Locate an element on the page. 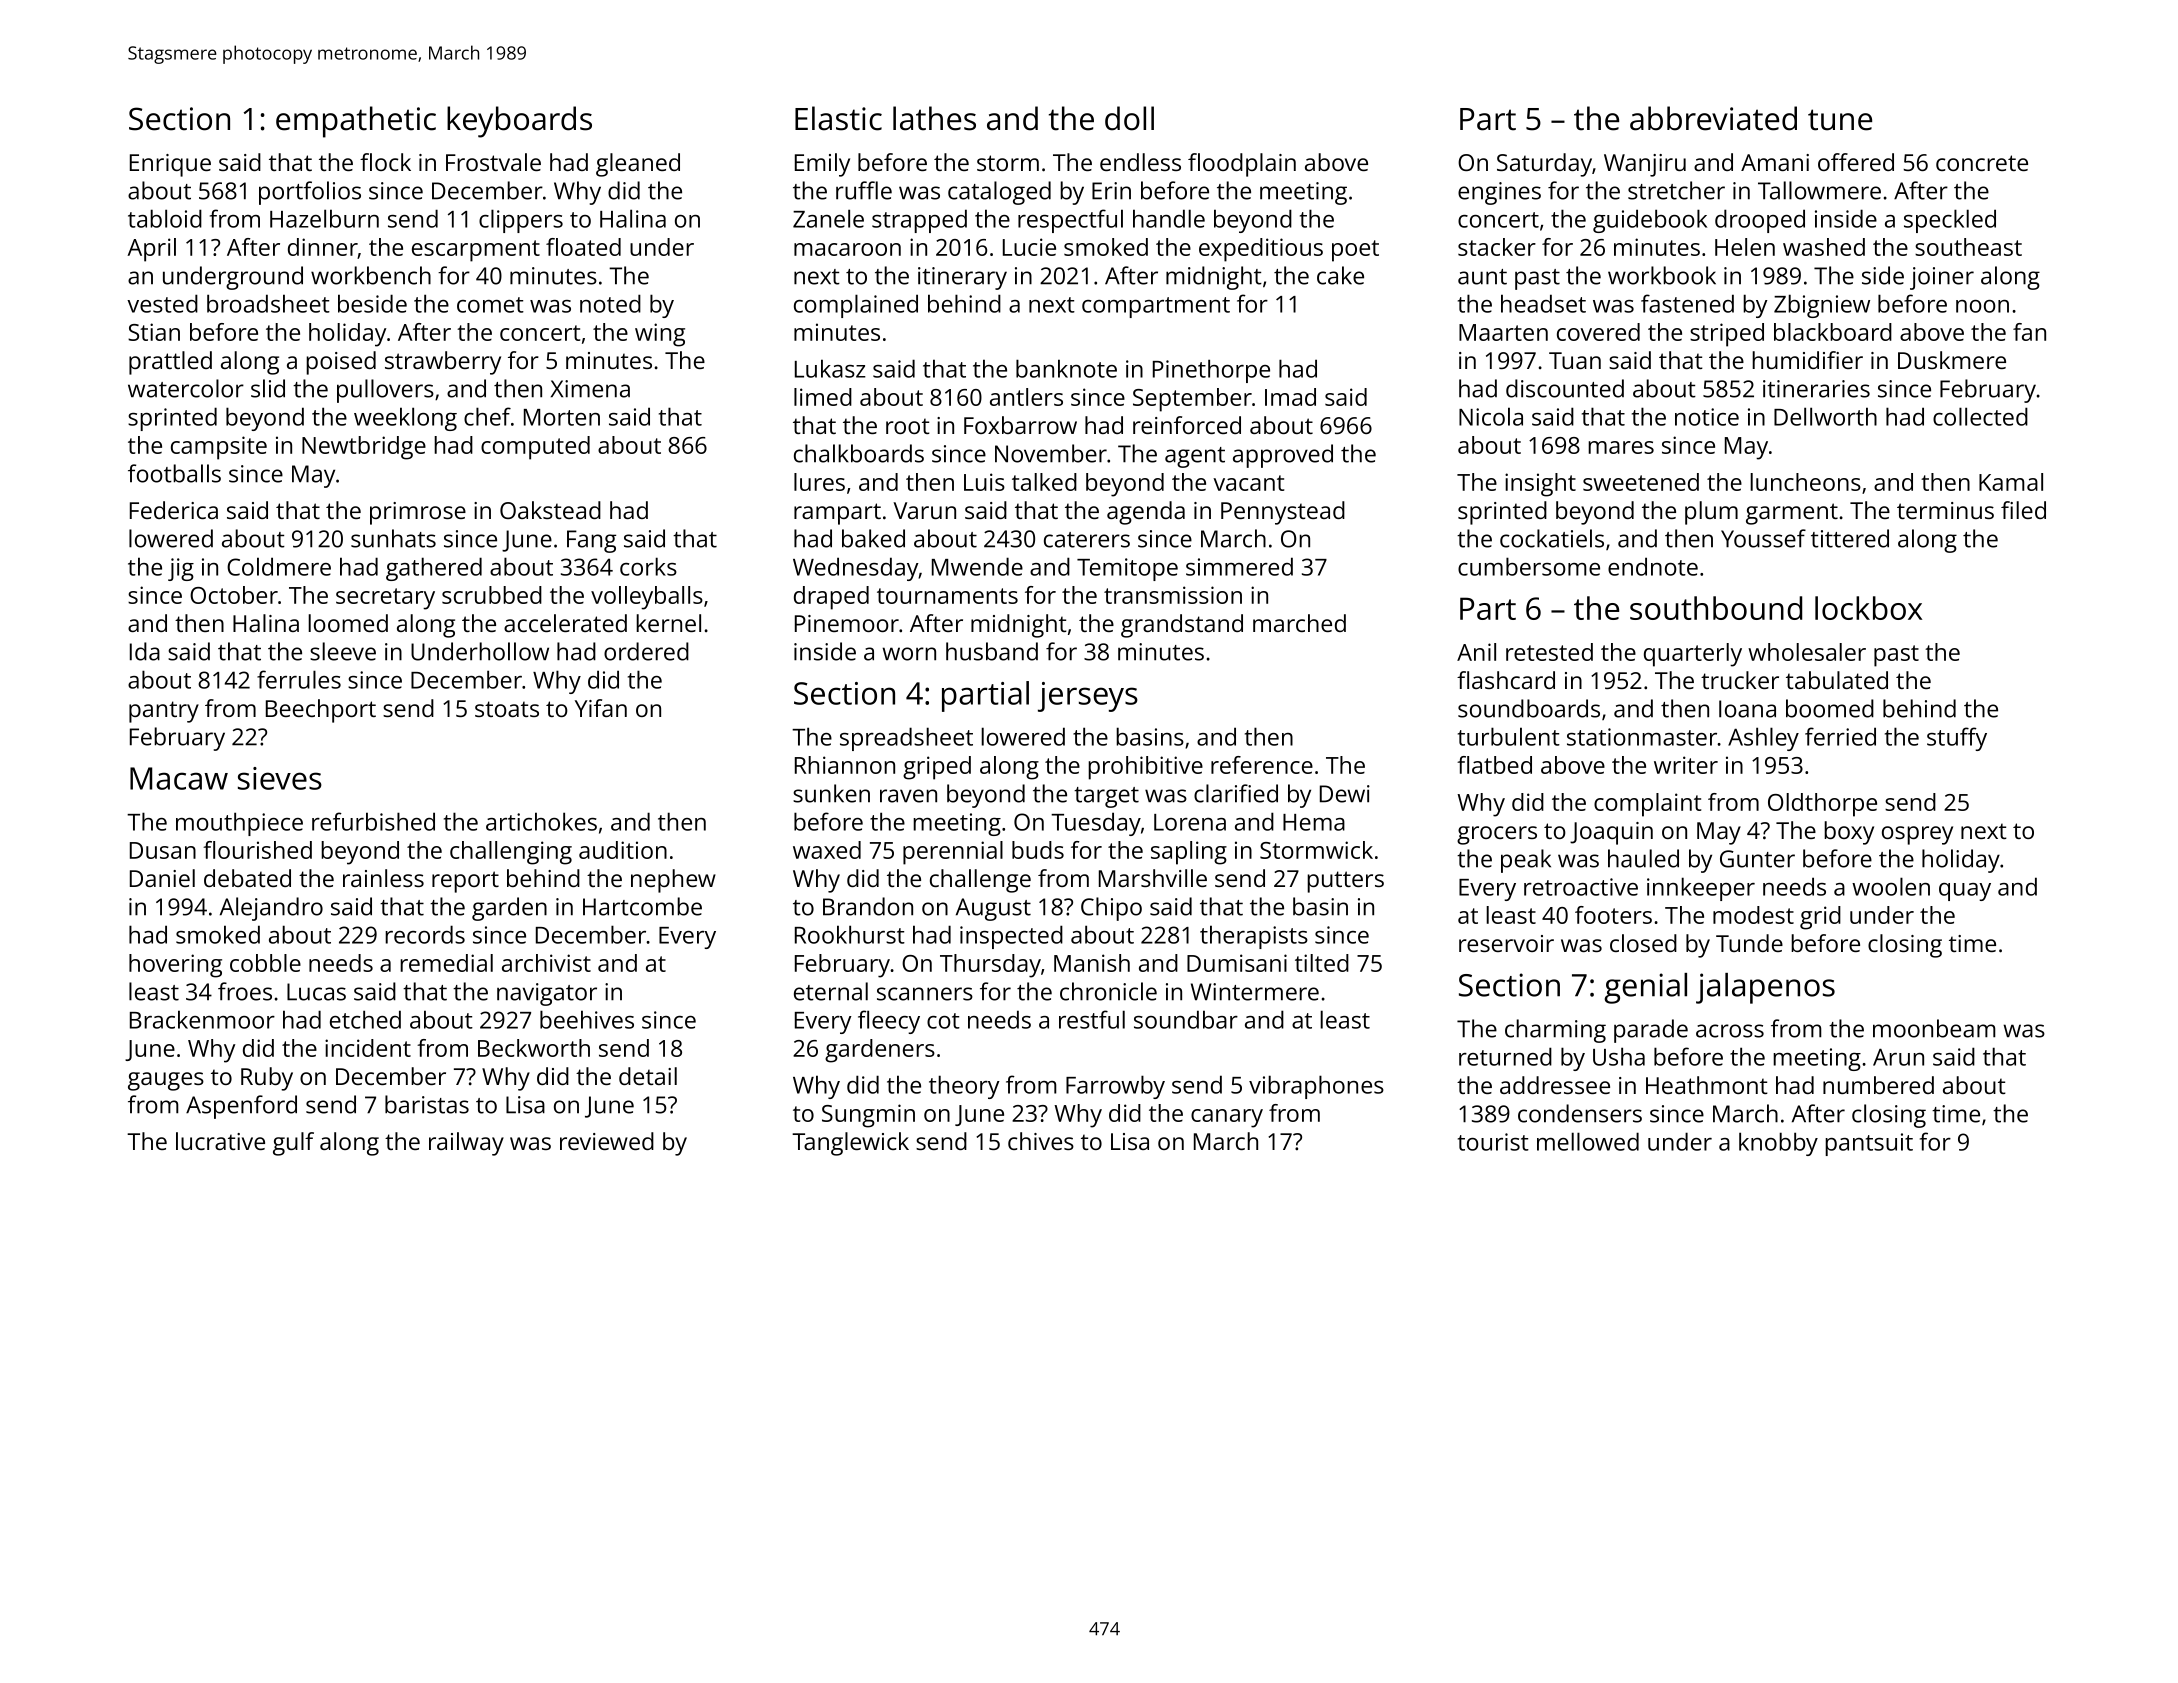 The height and width of the image is (1683, 2178). lures is located at coordinates (819, 482).
